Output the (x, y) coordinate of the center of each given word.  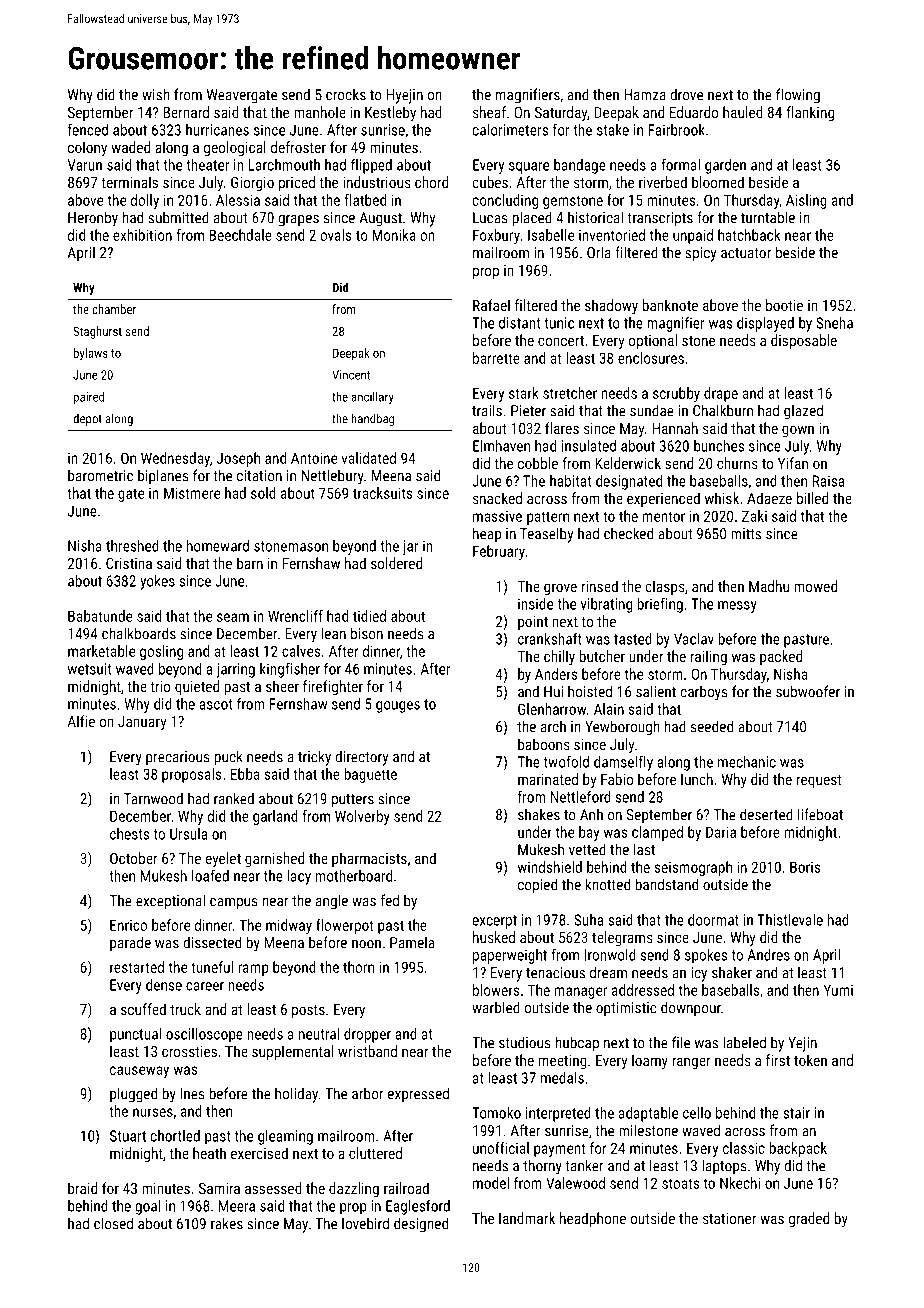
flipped (371, 166)
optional (653, 341)
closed (113, 1223)
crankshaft (550, 638)
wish (156, 94)
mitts (746, 534)
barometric (100, 475)
